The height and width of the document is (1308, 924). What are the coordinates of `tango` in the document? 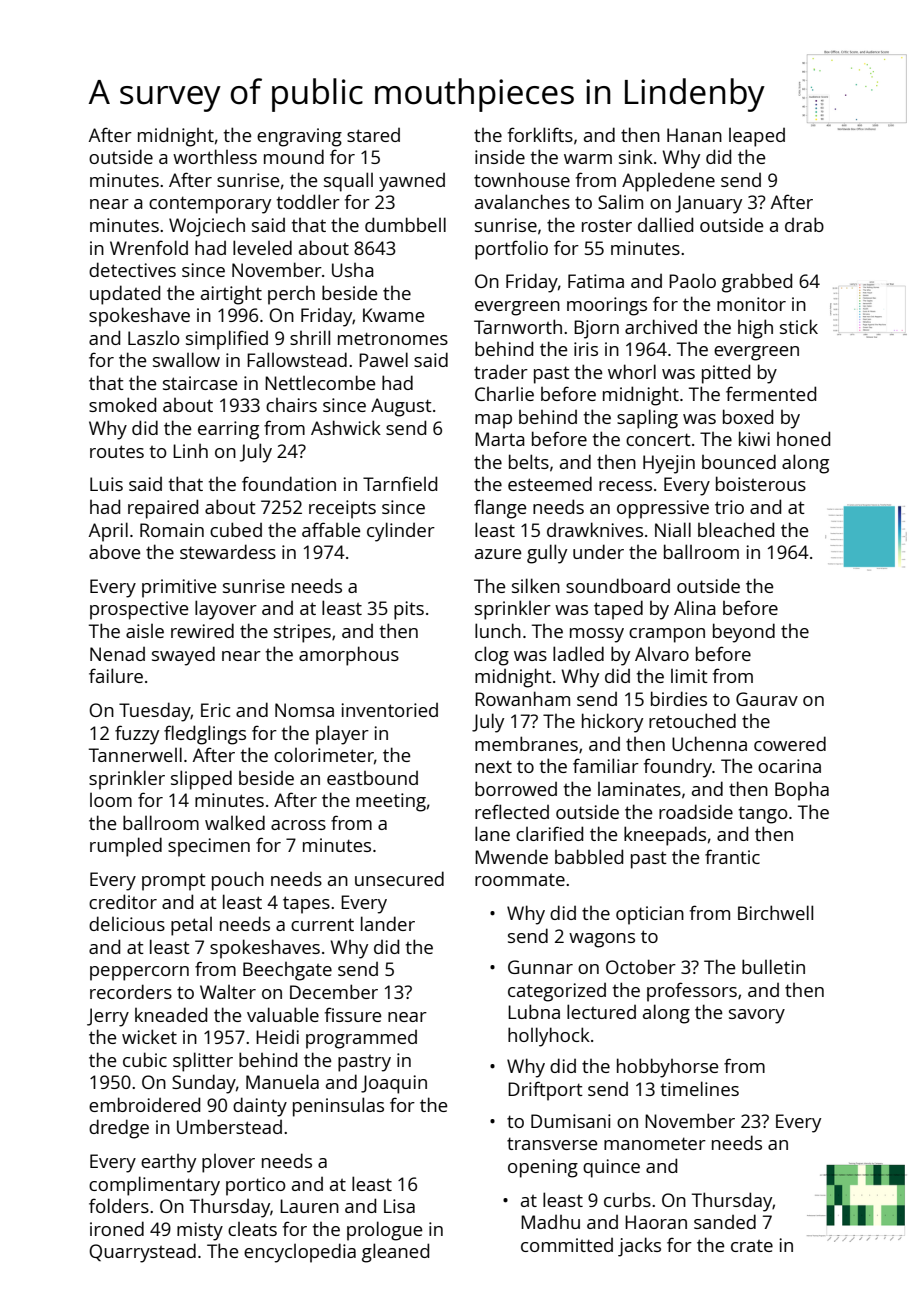 It's located at (763, 815).
